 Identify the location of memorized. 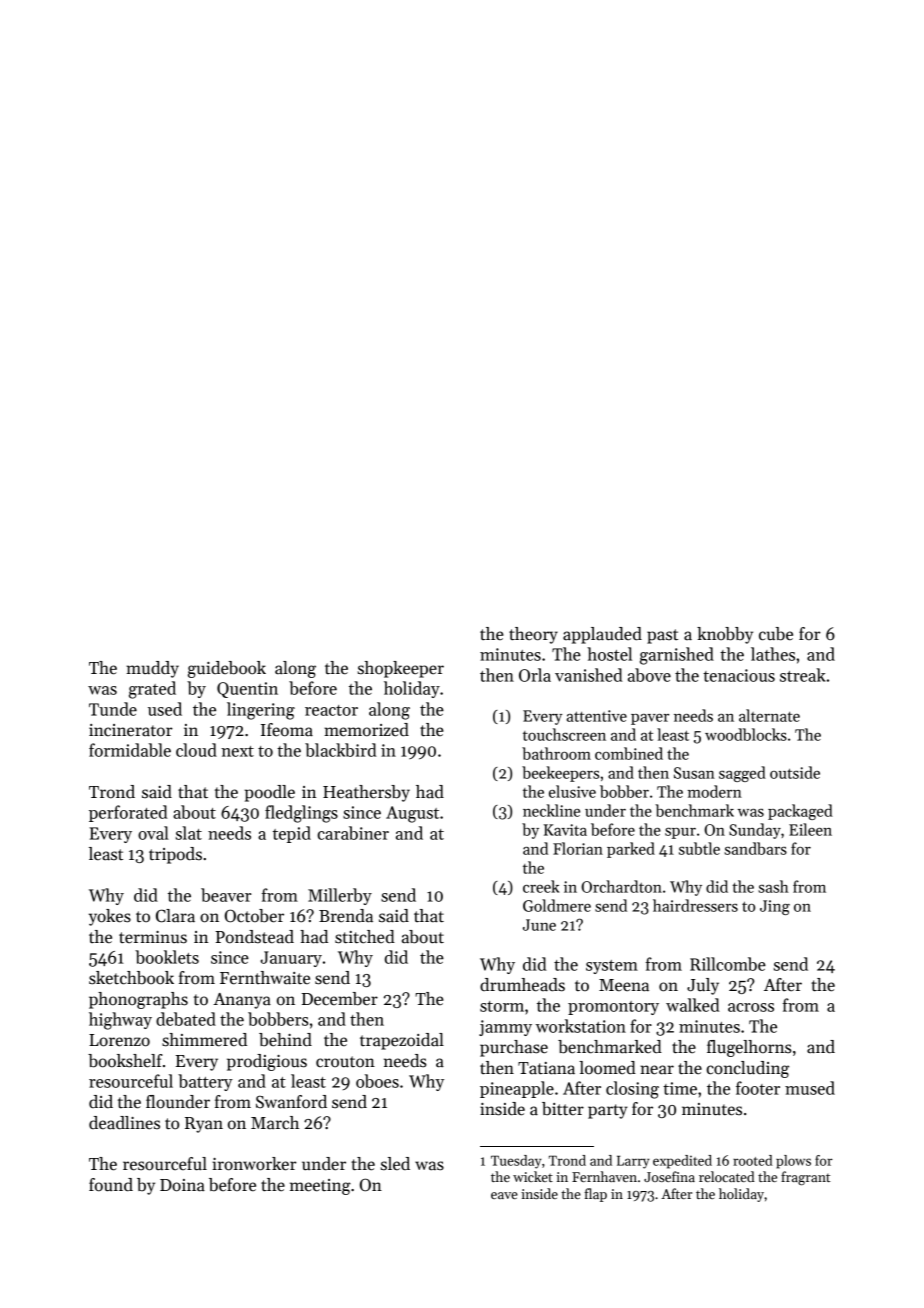
(366, 730).
